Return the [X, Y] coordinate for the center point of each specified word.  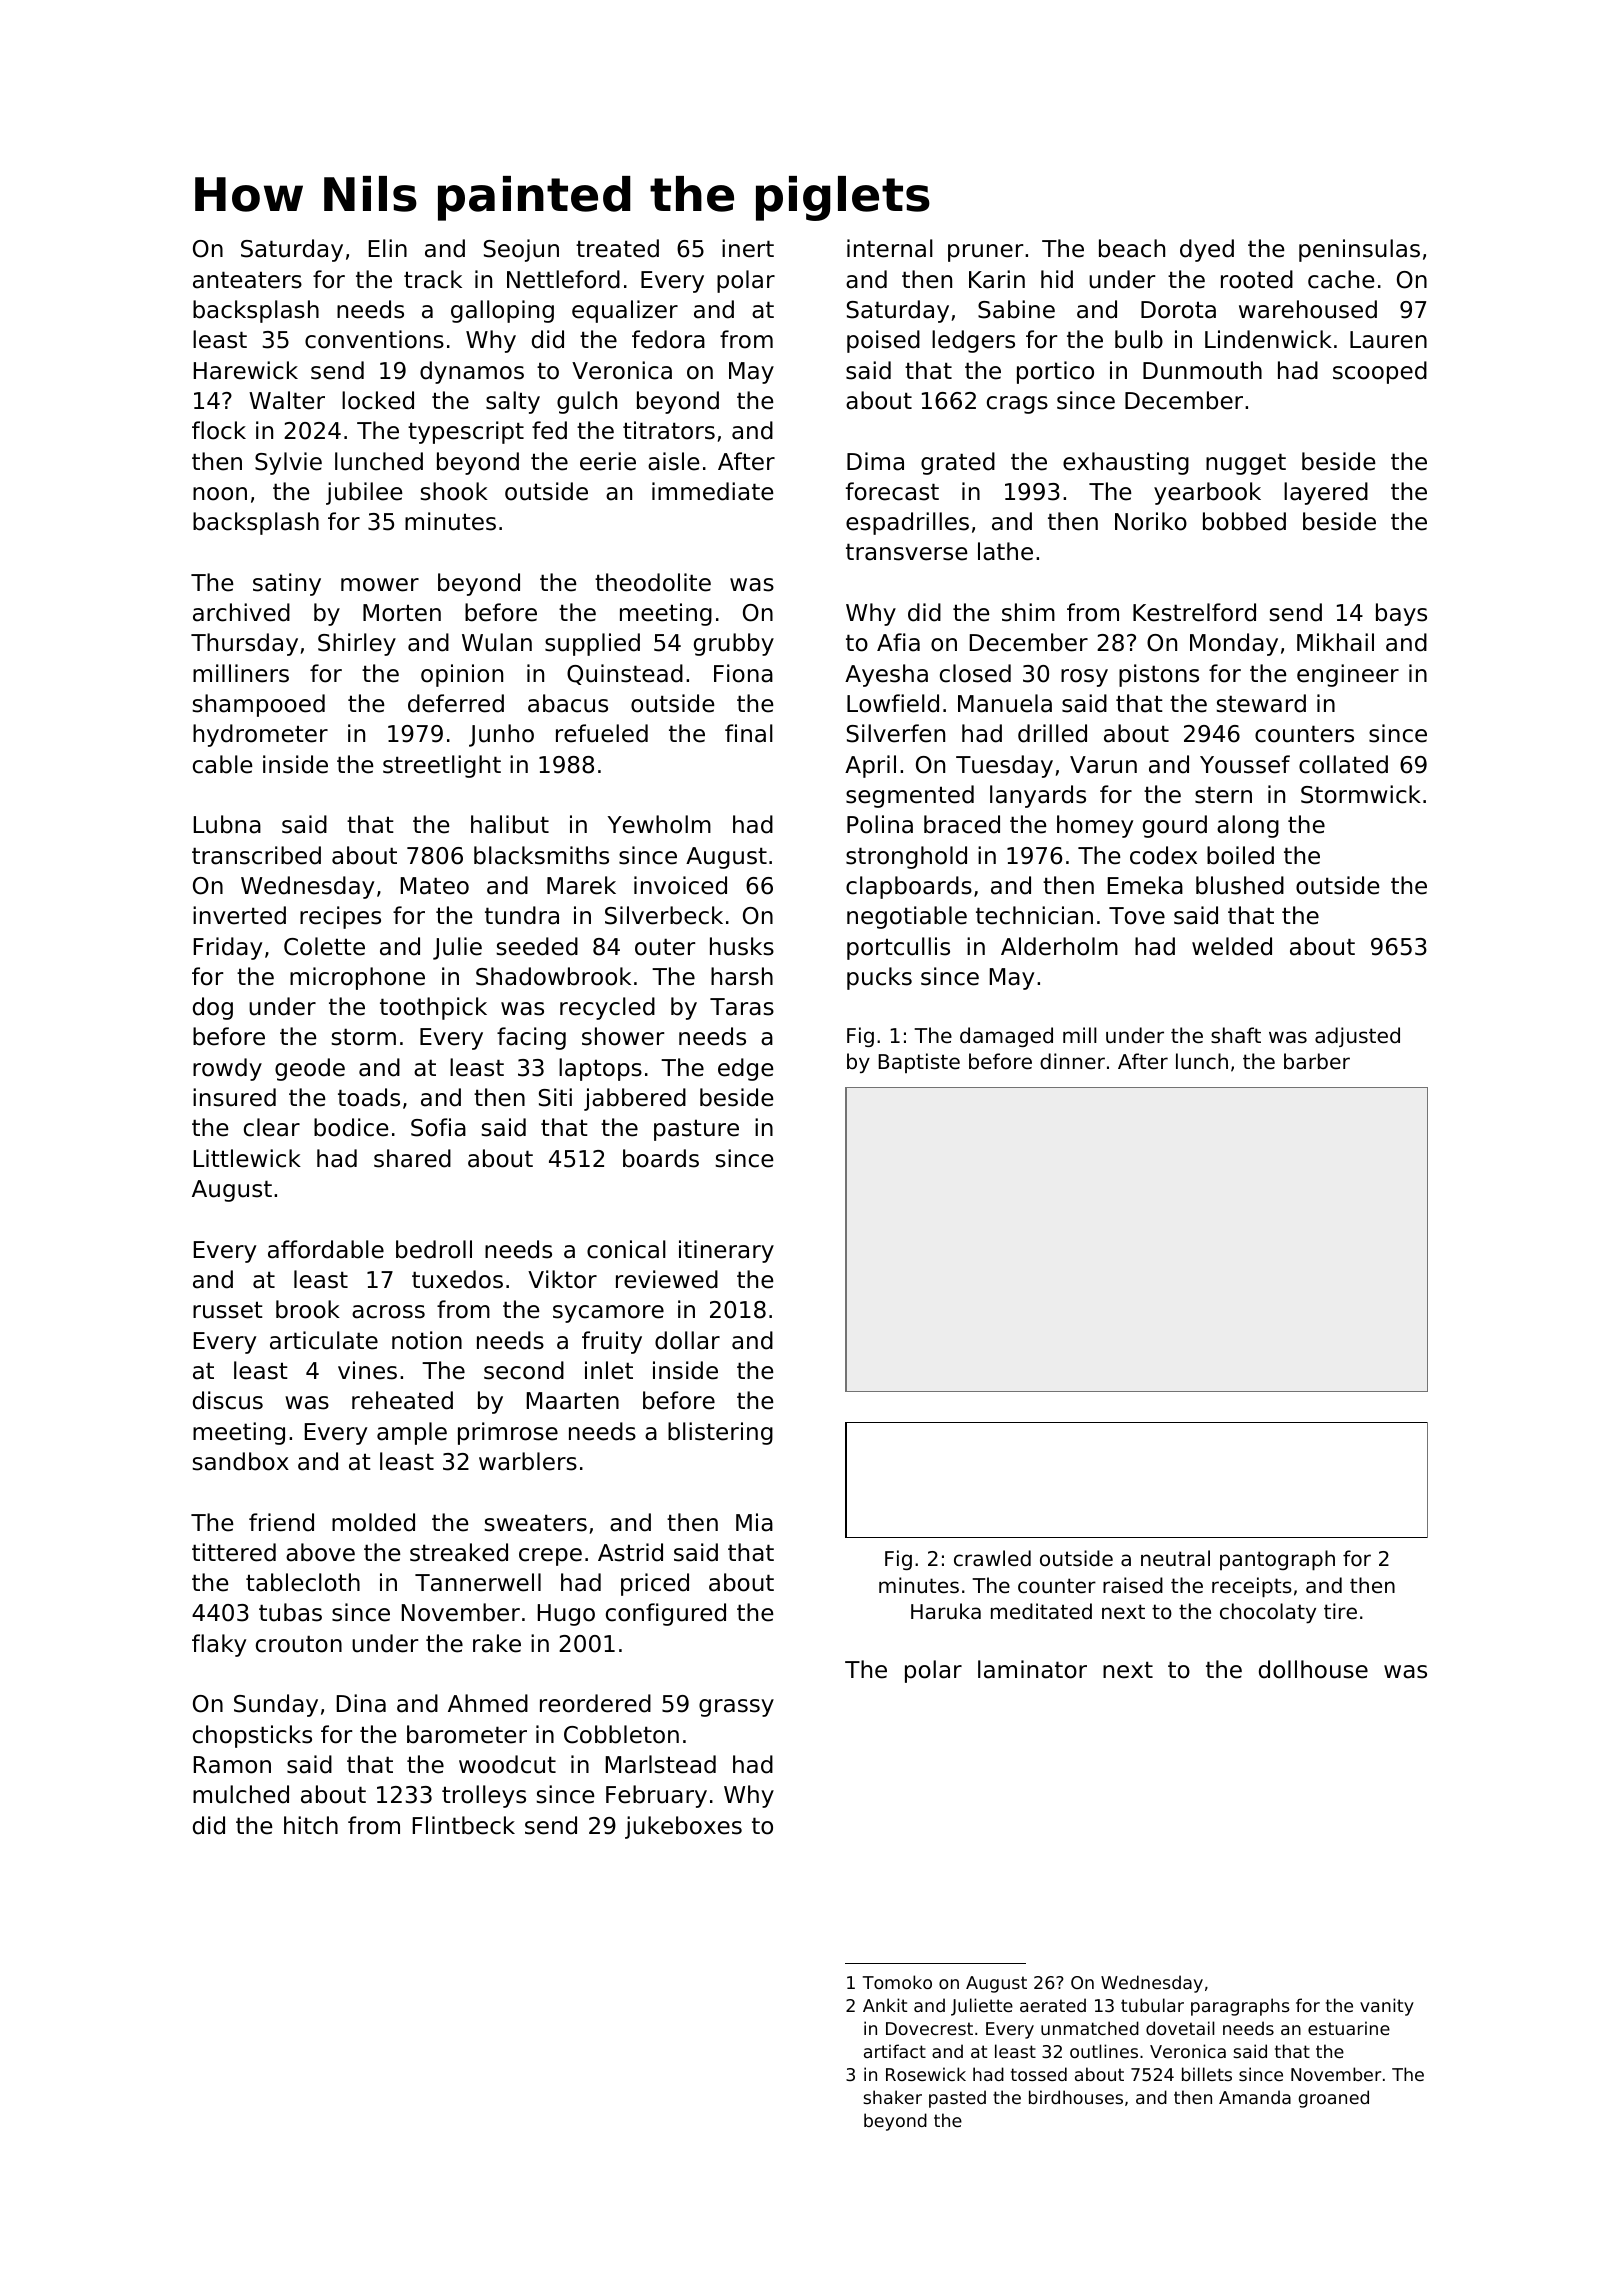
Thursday [244, 644]
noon [220, 494]
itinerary [726, 1251]
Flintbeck [464, 1825]
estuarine [1349, 2028]
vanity [1387, 2007]
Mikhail [1335, 642]
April [870, 766]
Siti [555, 1097]
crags [1017, 405]
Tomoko [897, 1982]
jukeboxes [683, 1827]
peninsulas [1359, 250]
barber [1317, 1061]
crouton [299, 1644]
